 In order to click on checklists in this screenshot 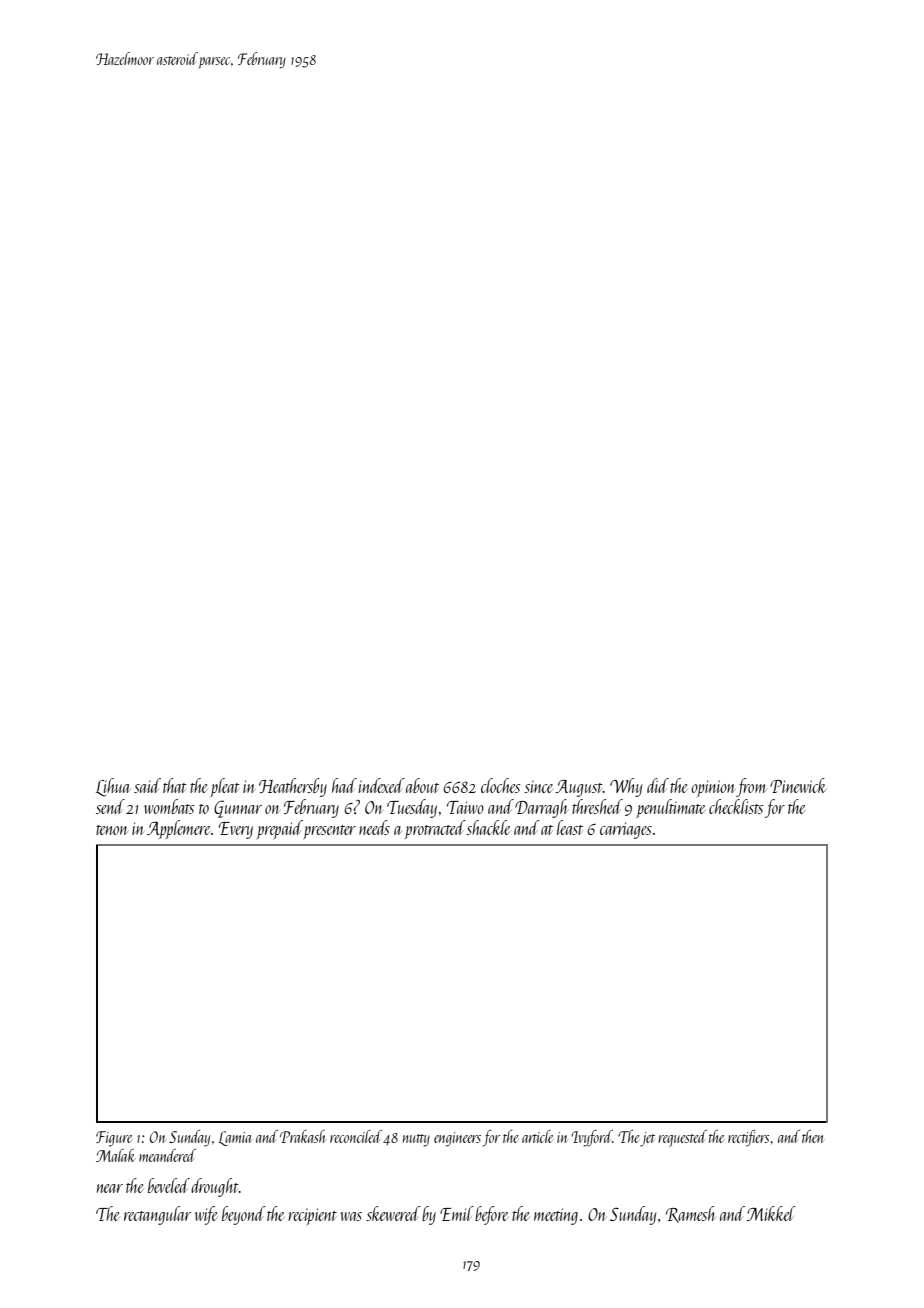, I will do `click(736, 806)`.
